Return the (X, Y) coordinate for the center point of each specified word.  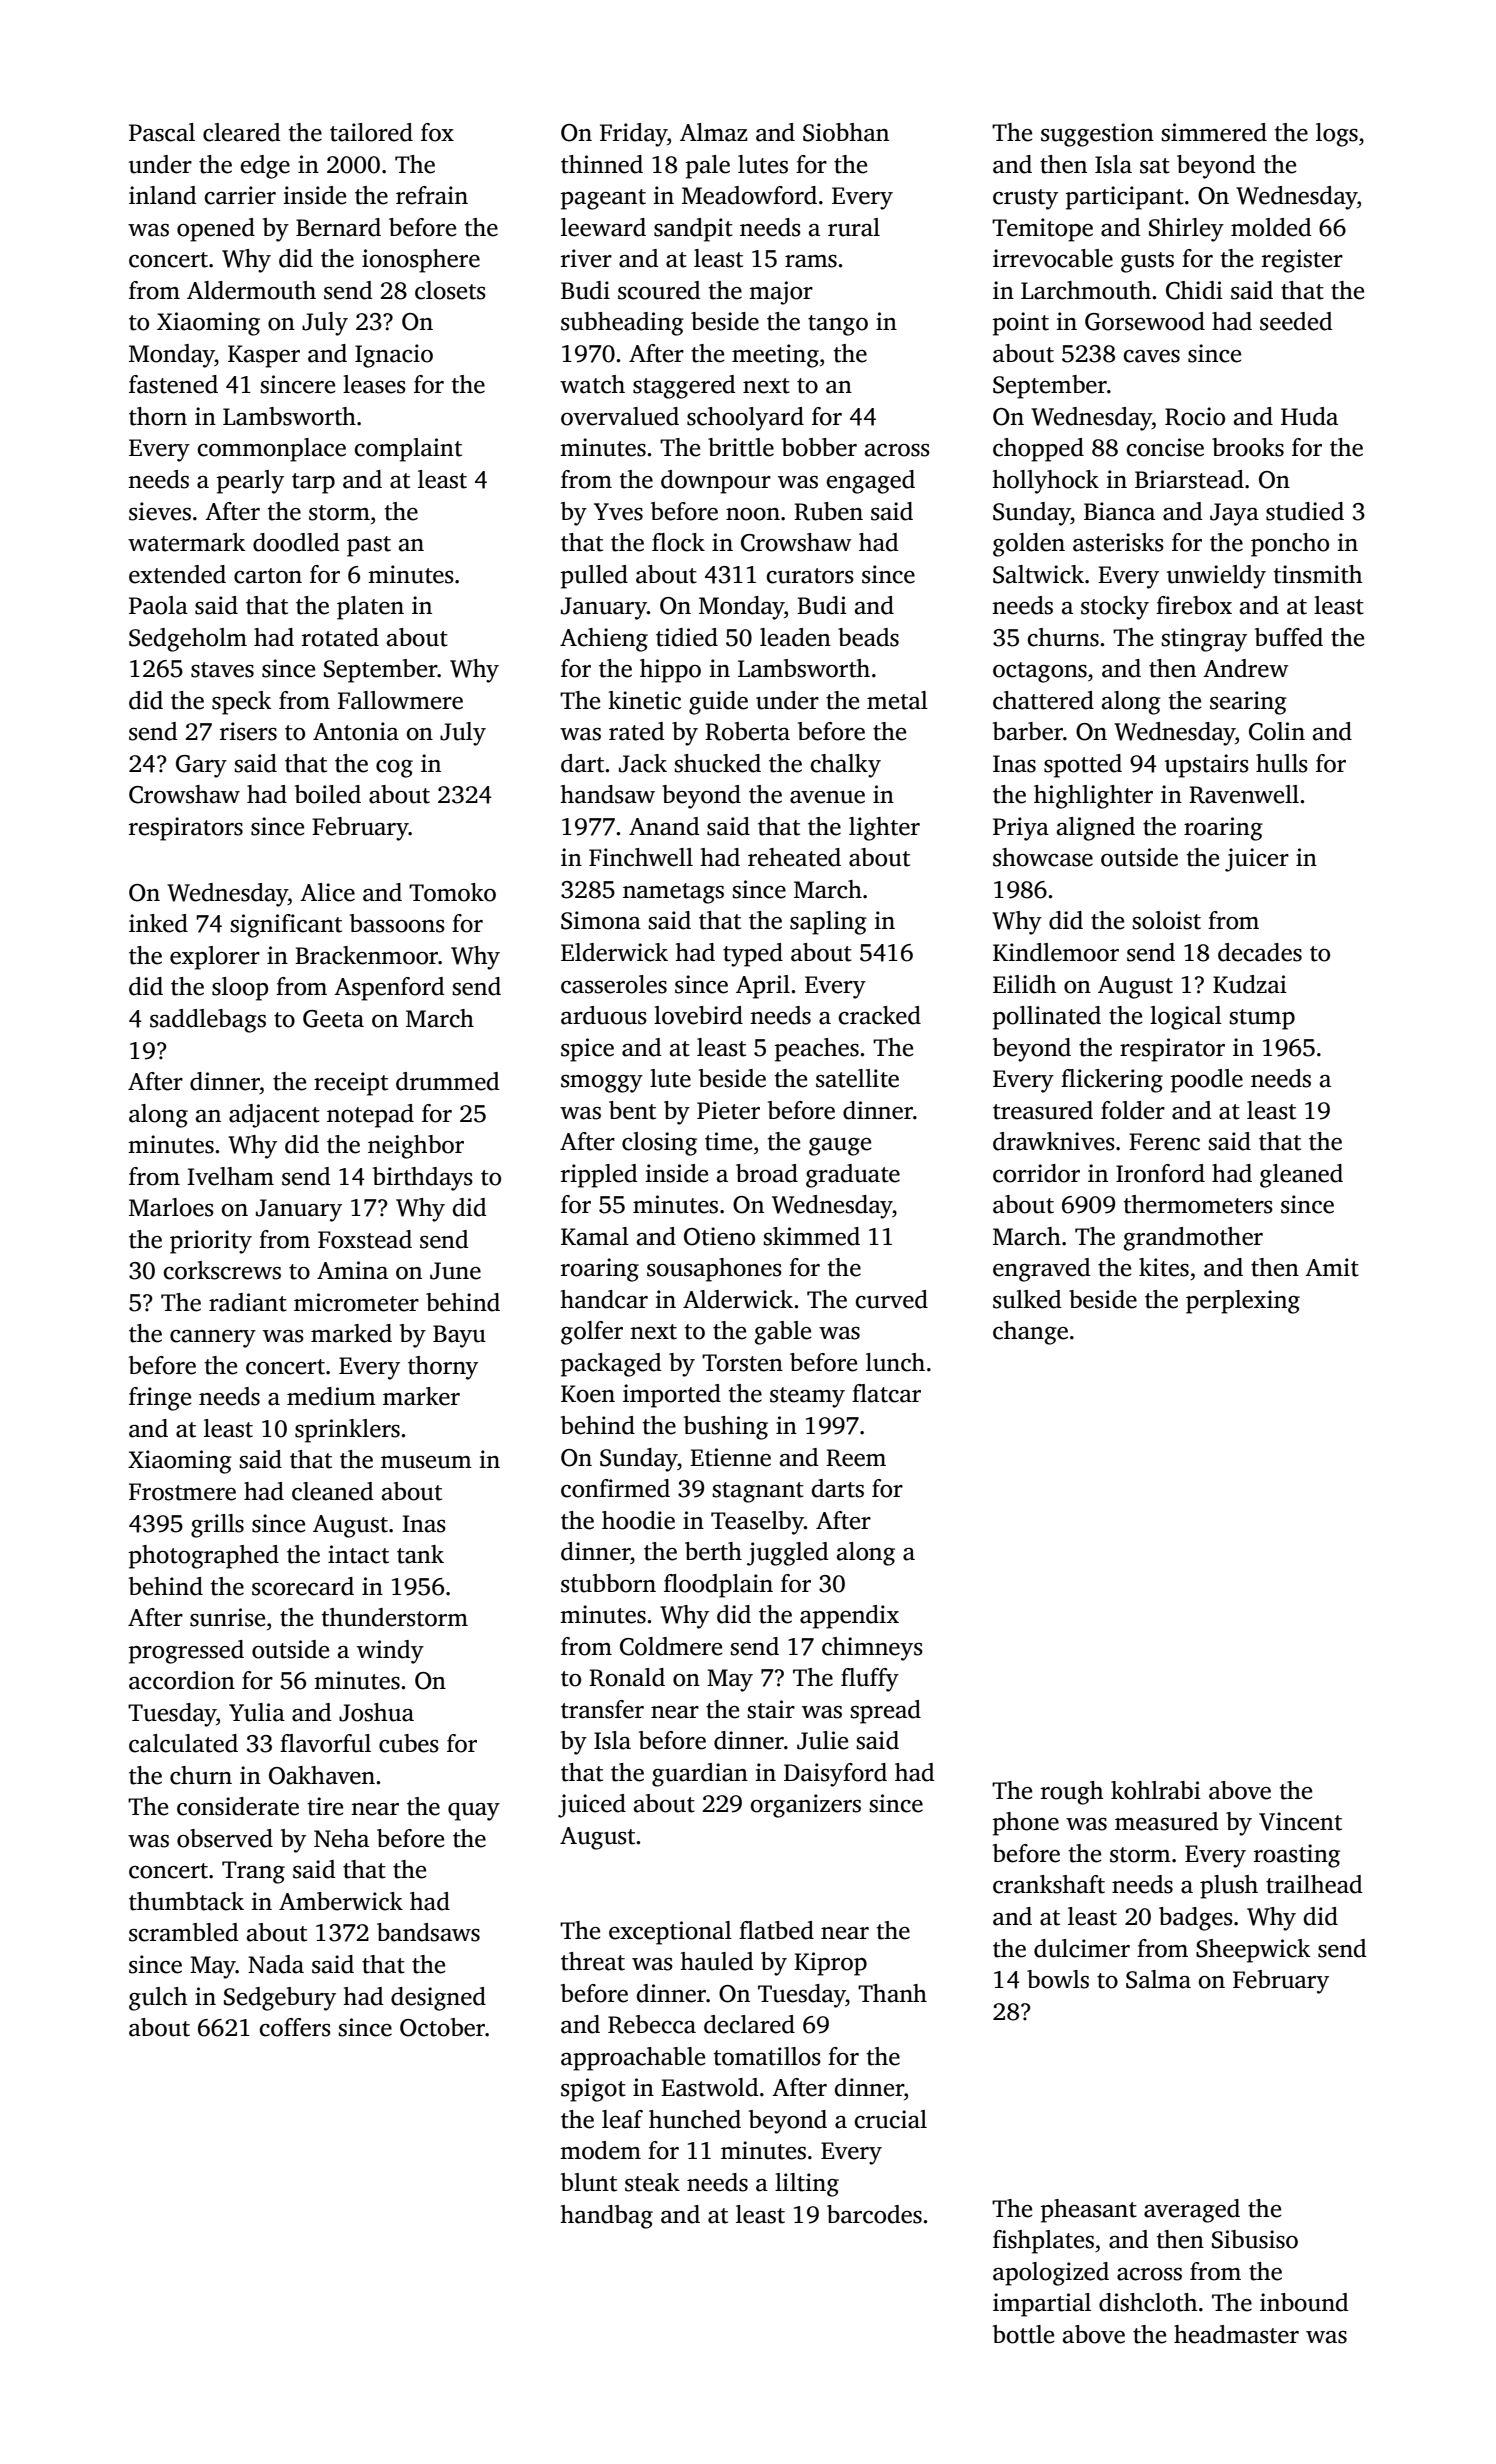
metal (897, 700)
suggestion (1097, 135)
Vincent (1300, 1821)
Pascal (162, 132)
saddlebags (208, 1021)
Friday (633, 135)
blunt (589, 2182)
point (1021, 324)
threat (593, 1961)
